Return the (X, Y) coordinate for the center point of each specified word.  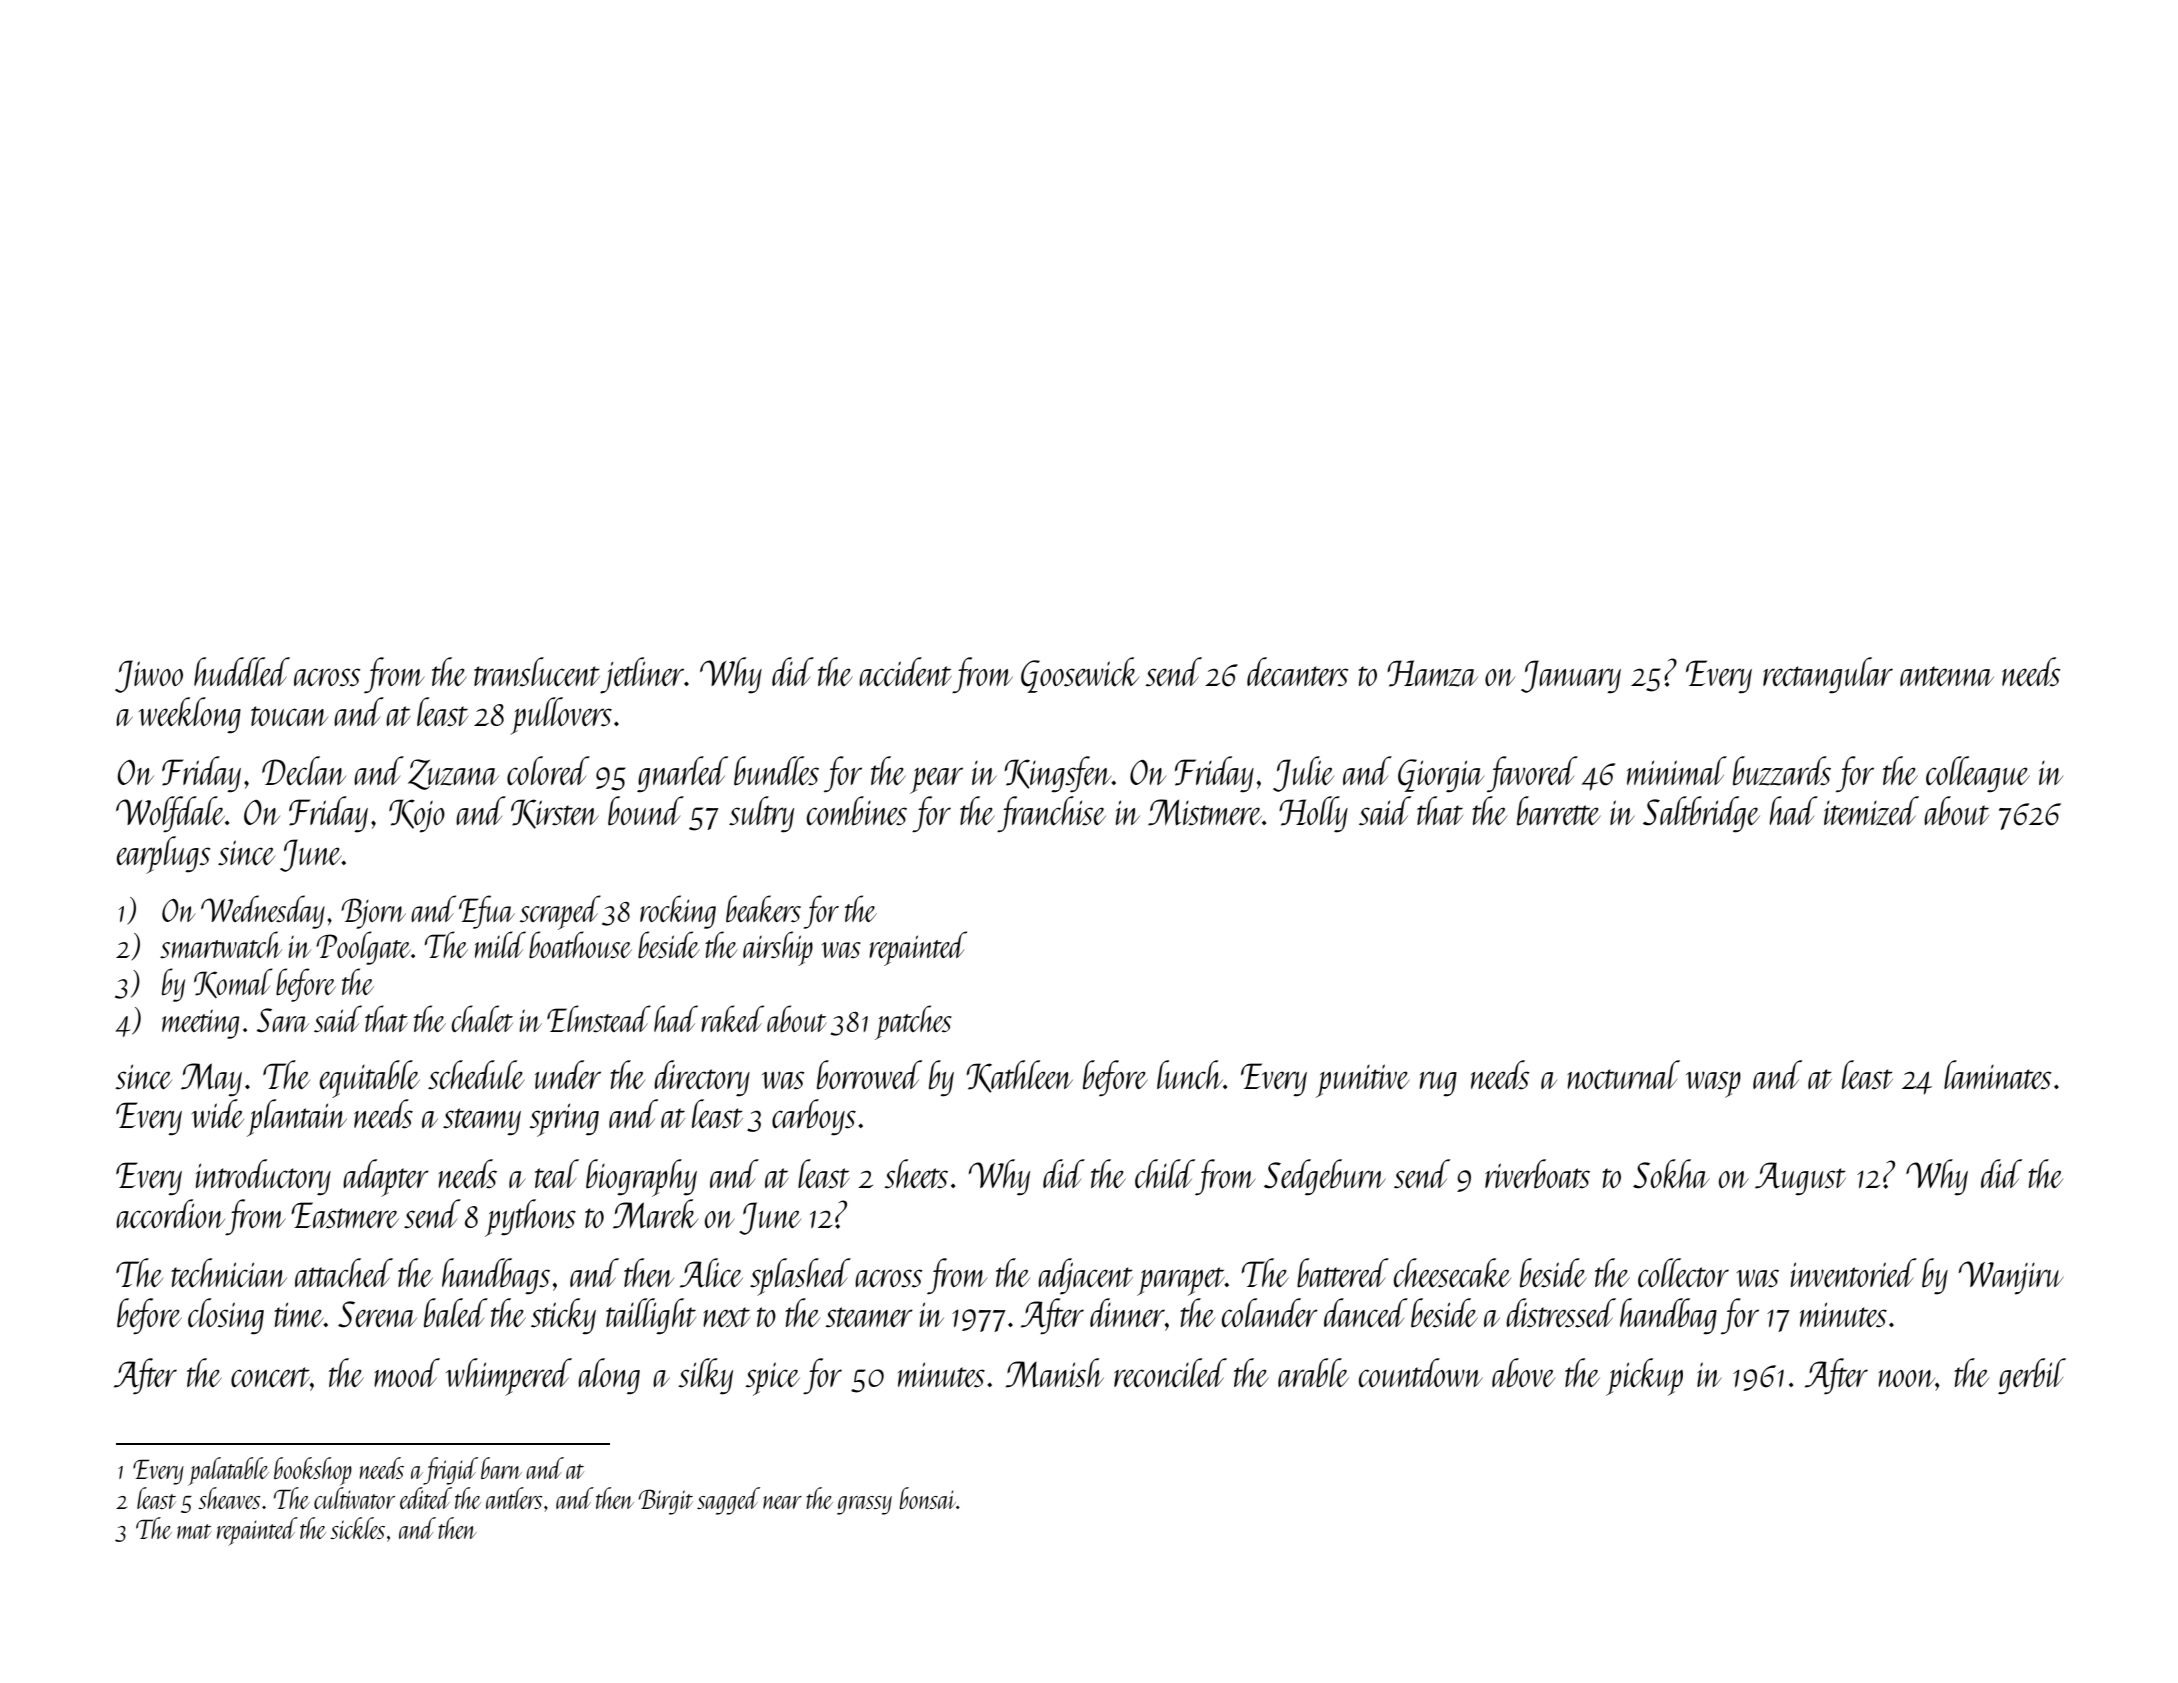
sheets (916, 1174)
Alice (711, 1273)
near (782, 1502)
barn (501, 1468)
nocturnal (1623, 1075)
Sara (283, 1020)
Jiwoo (149, 676)
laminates (1998, 1075)
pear (936, 780)
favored (1532, 774)
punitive (1363, 1081)
